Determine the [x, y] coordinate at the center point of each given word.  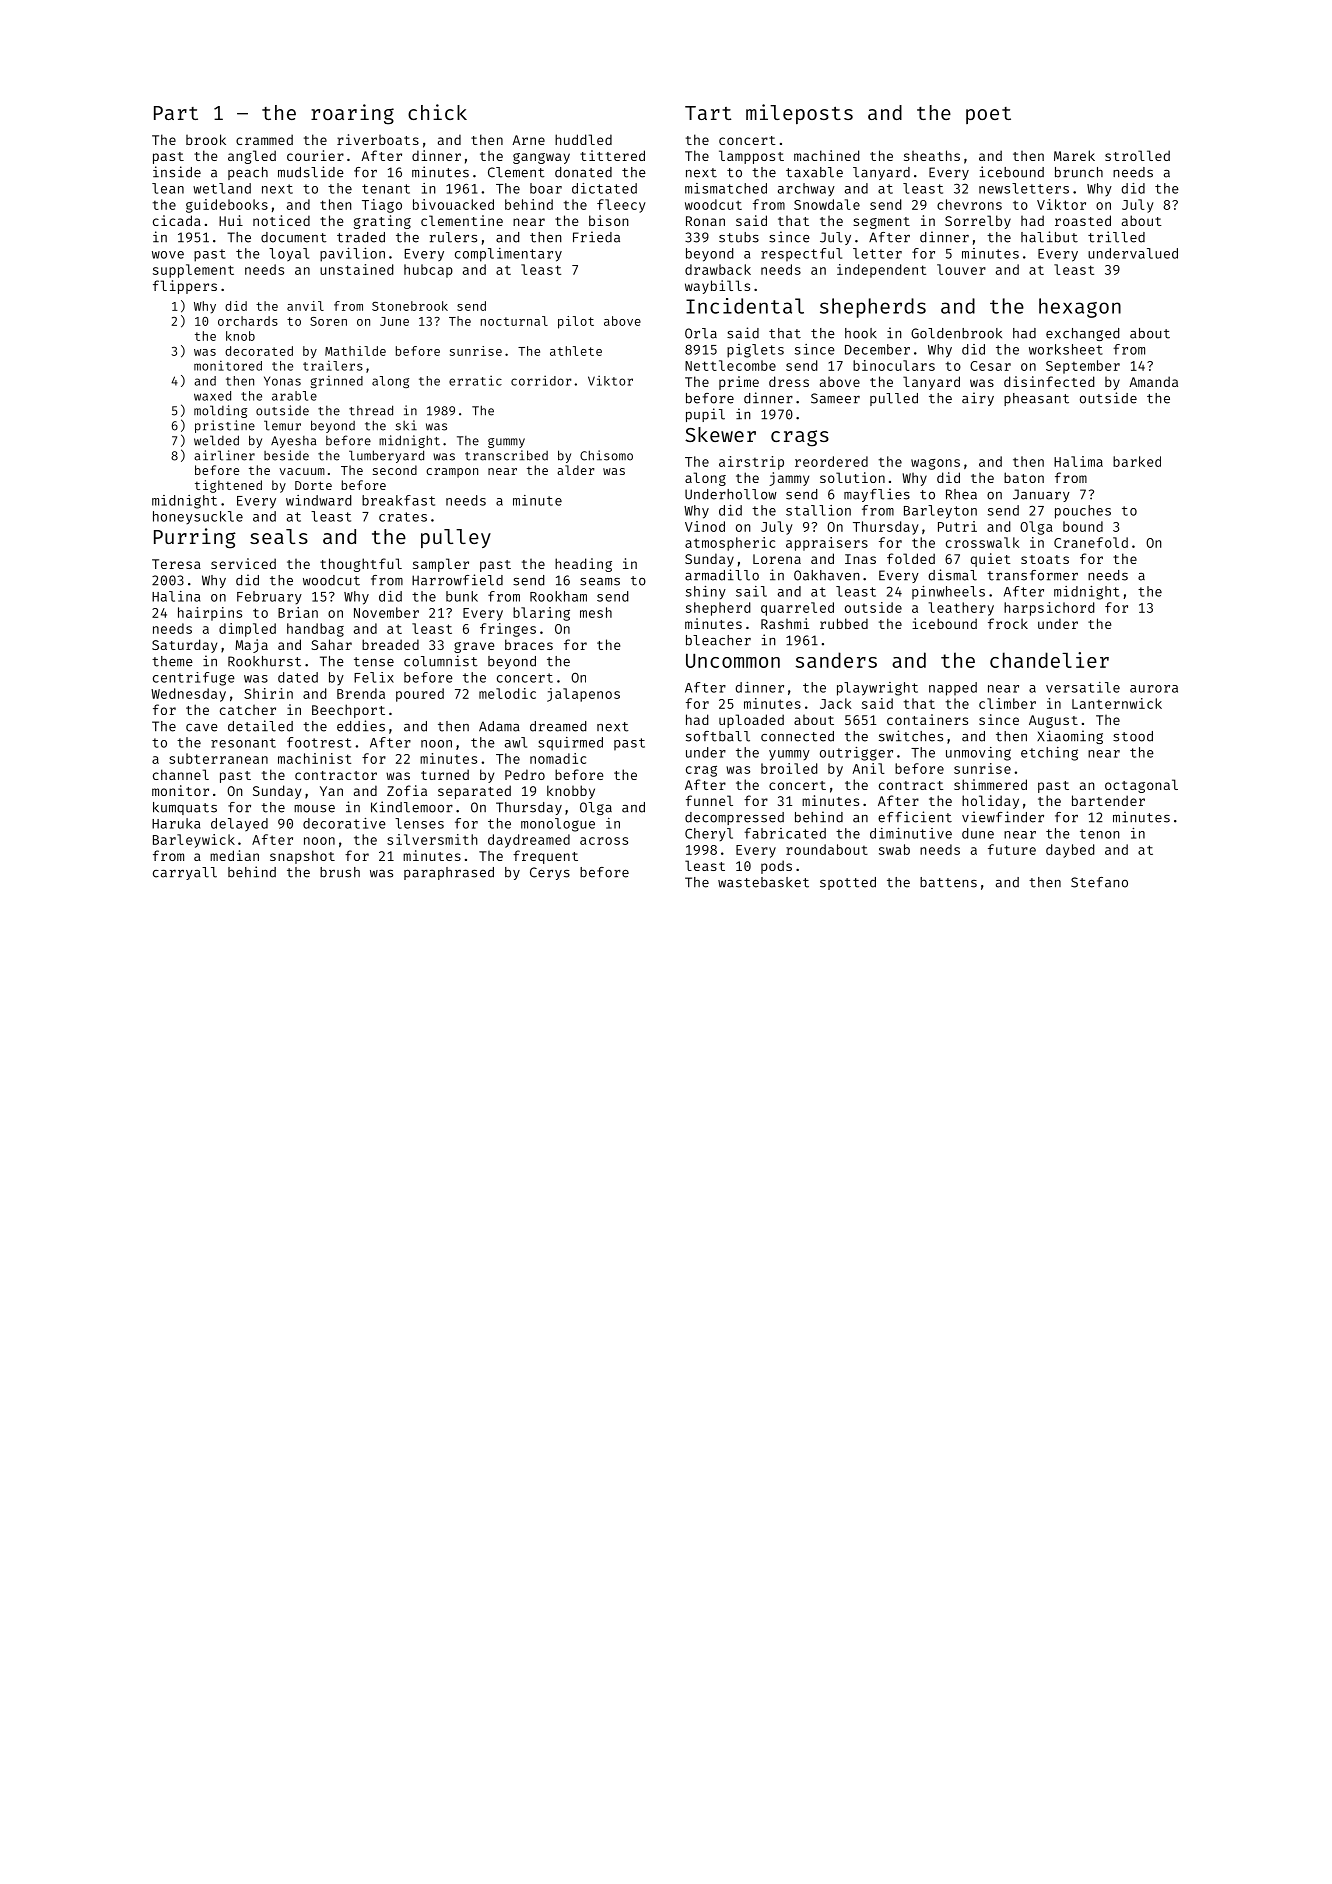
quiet [991, 560]
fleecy [621, 206]
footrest [319, 742]
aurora [1154, 689]
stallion [818, 510]
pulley [456, 538]
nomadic [558, 758]
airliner [224, 455]
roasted [1083, 220]
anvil [305, 306]
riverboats [378, 139]
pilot [576, 322]
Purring [195, 538]
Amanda [1153, 381]
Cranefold [1091, 542]
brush [340, 872]
